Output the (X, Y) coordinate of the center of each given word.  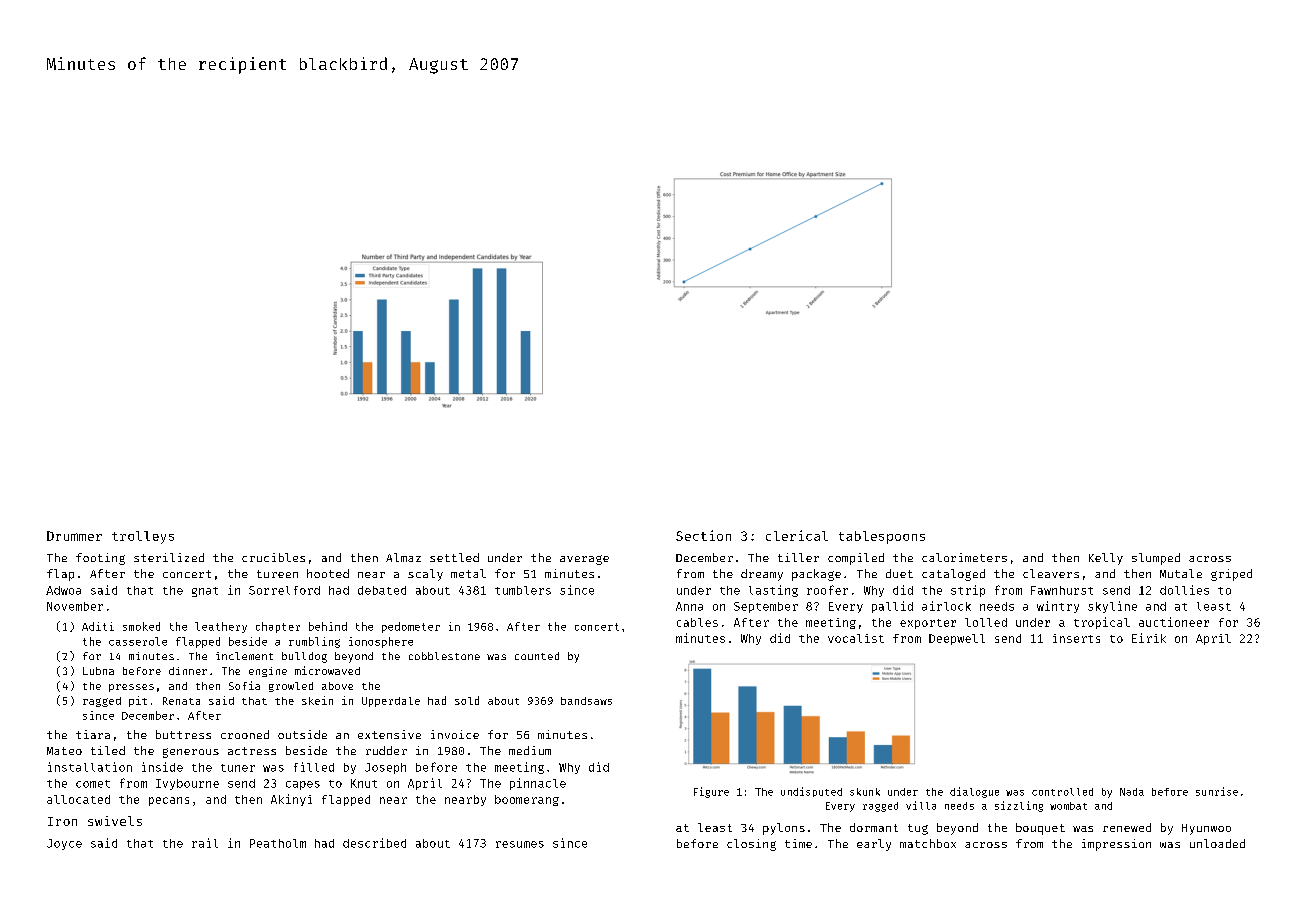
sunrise (1217, 791)
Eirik (1149, 638)
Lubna (98, 671)
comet (93, 784)
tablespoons (882, 537)
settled (454, 557)
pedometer (411, 627)
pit (138, 701)
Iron (62, 821)
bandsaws (586, 701)
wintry (1058, 607)
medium (530, 750)
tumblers (523, 590)
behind (328, 626)
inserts (1076, 638)
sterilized (169, 557)
